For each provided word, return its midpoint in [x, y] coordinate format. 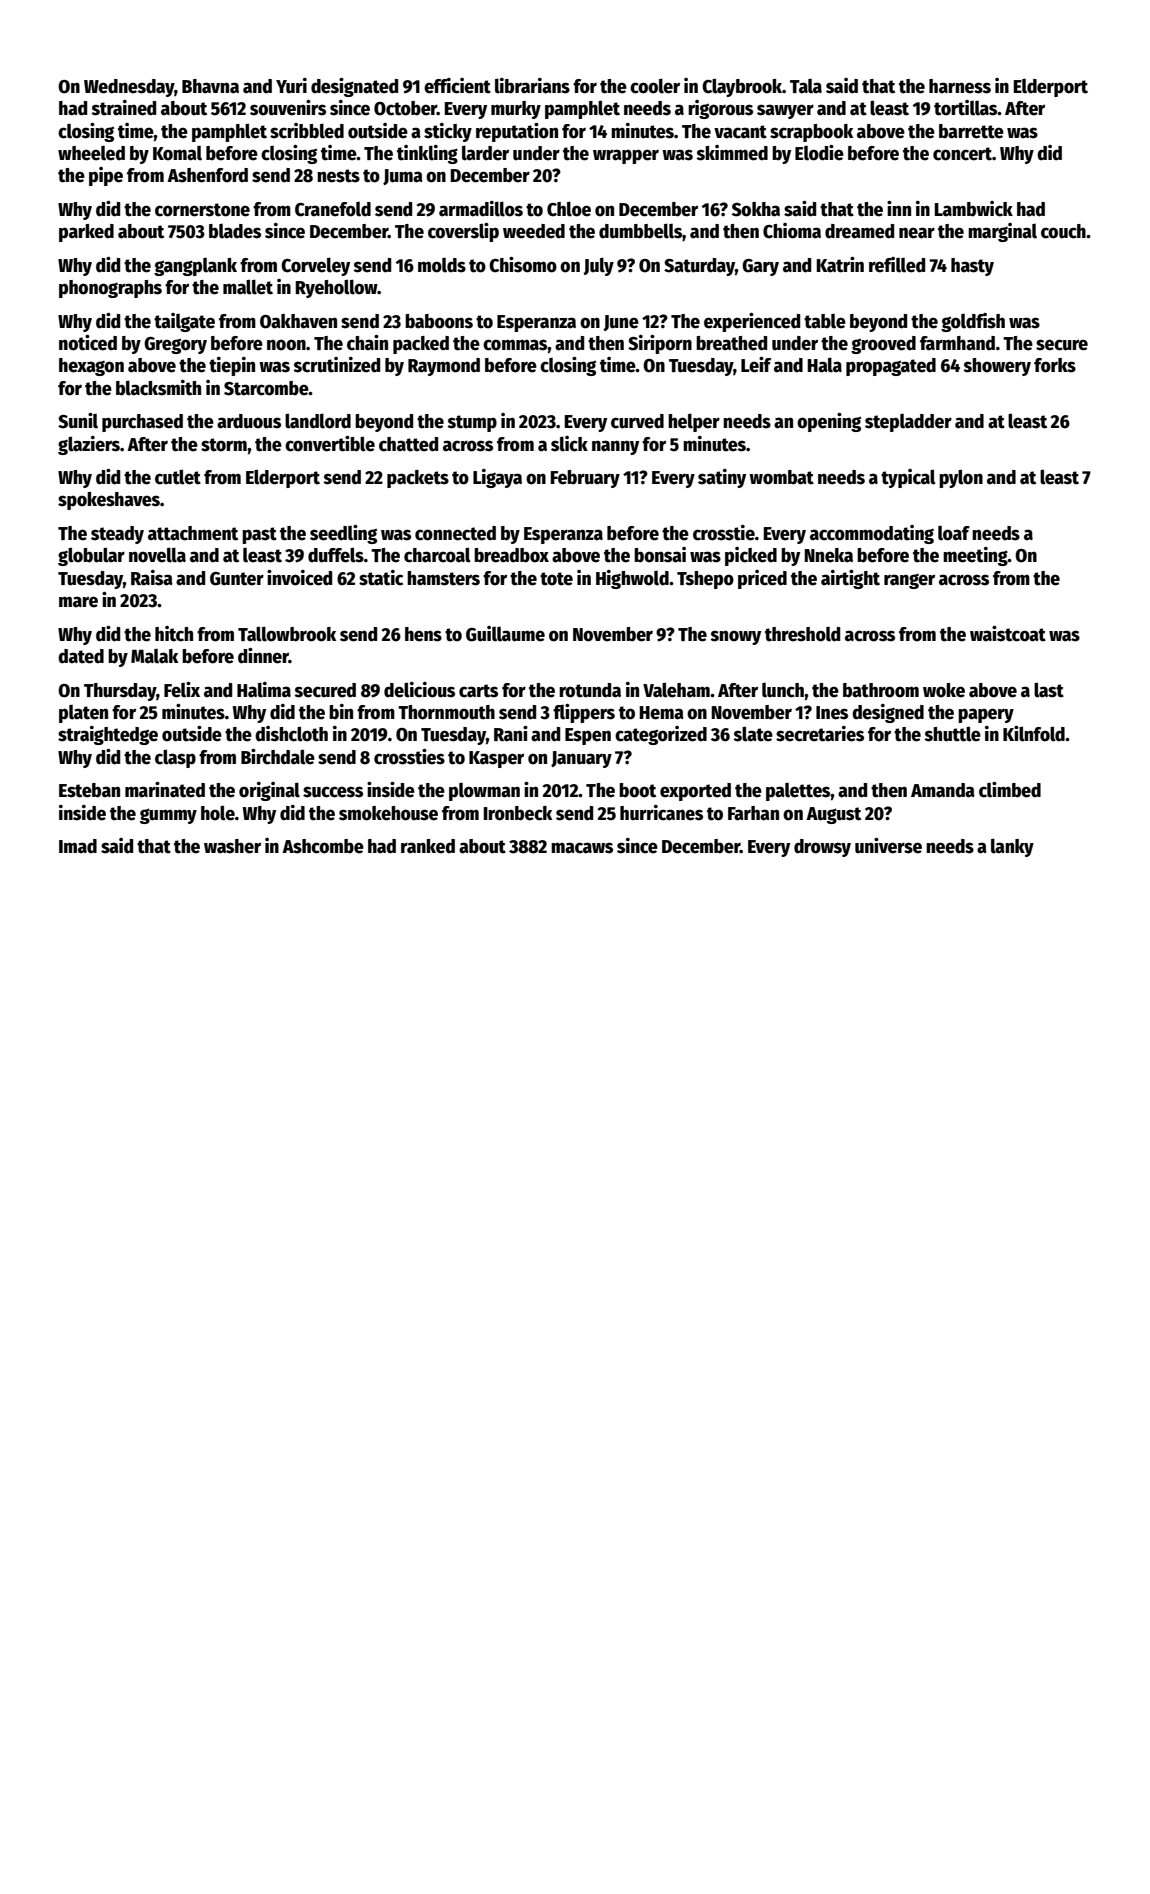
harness [960, 86]
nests [338, 176]
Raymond [444, 367]
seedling [343, 534]
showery [997, 367]
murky [516, 110]
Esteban [89, 790]
